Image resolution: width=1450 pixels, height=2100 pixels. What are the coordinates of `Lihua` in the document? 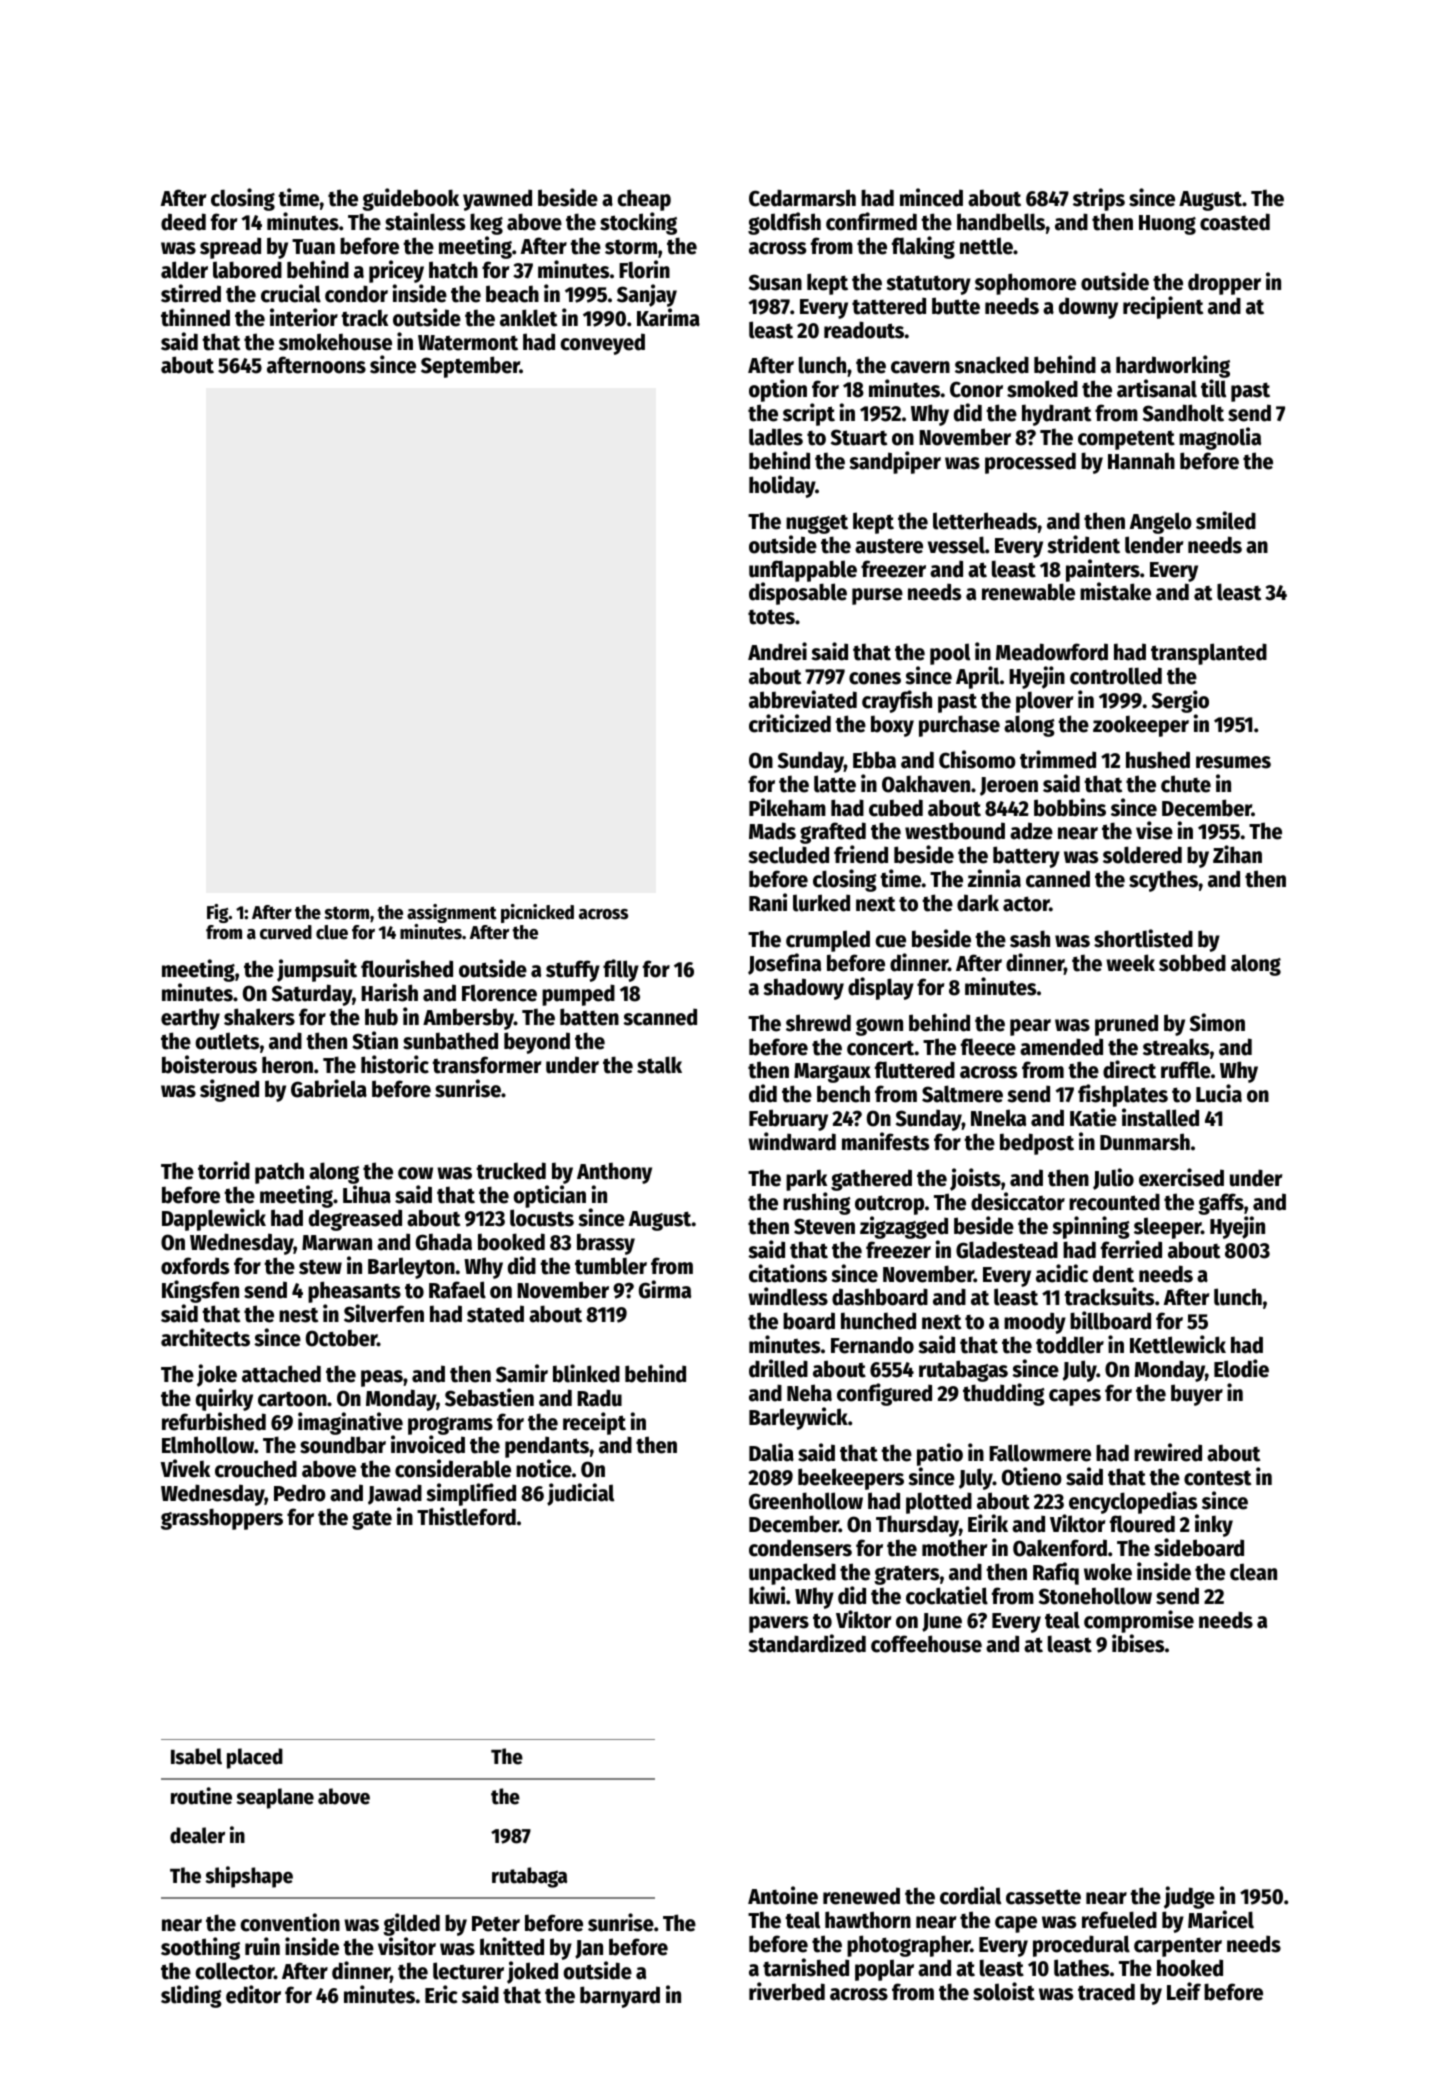 It's located at (367, 1194).
